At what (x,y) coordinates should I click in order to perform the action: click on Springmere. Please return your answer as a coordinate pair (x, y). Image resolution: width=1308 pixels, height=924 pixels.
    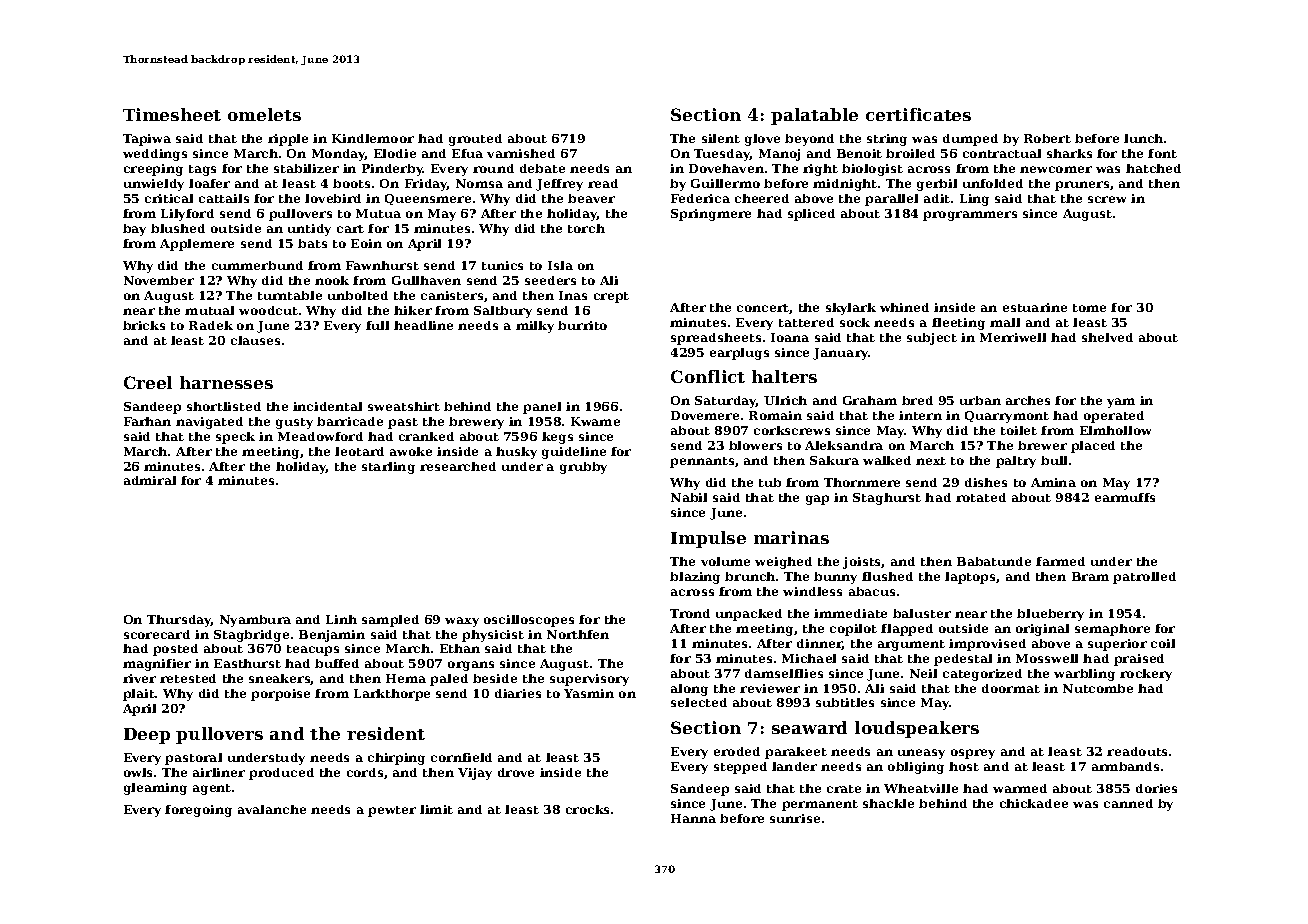
    Looking at the image, I should click on (711, 215).
